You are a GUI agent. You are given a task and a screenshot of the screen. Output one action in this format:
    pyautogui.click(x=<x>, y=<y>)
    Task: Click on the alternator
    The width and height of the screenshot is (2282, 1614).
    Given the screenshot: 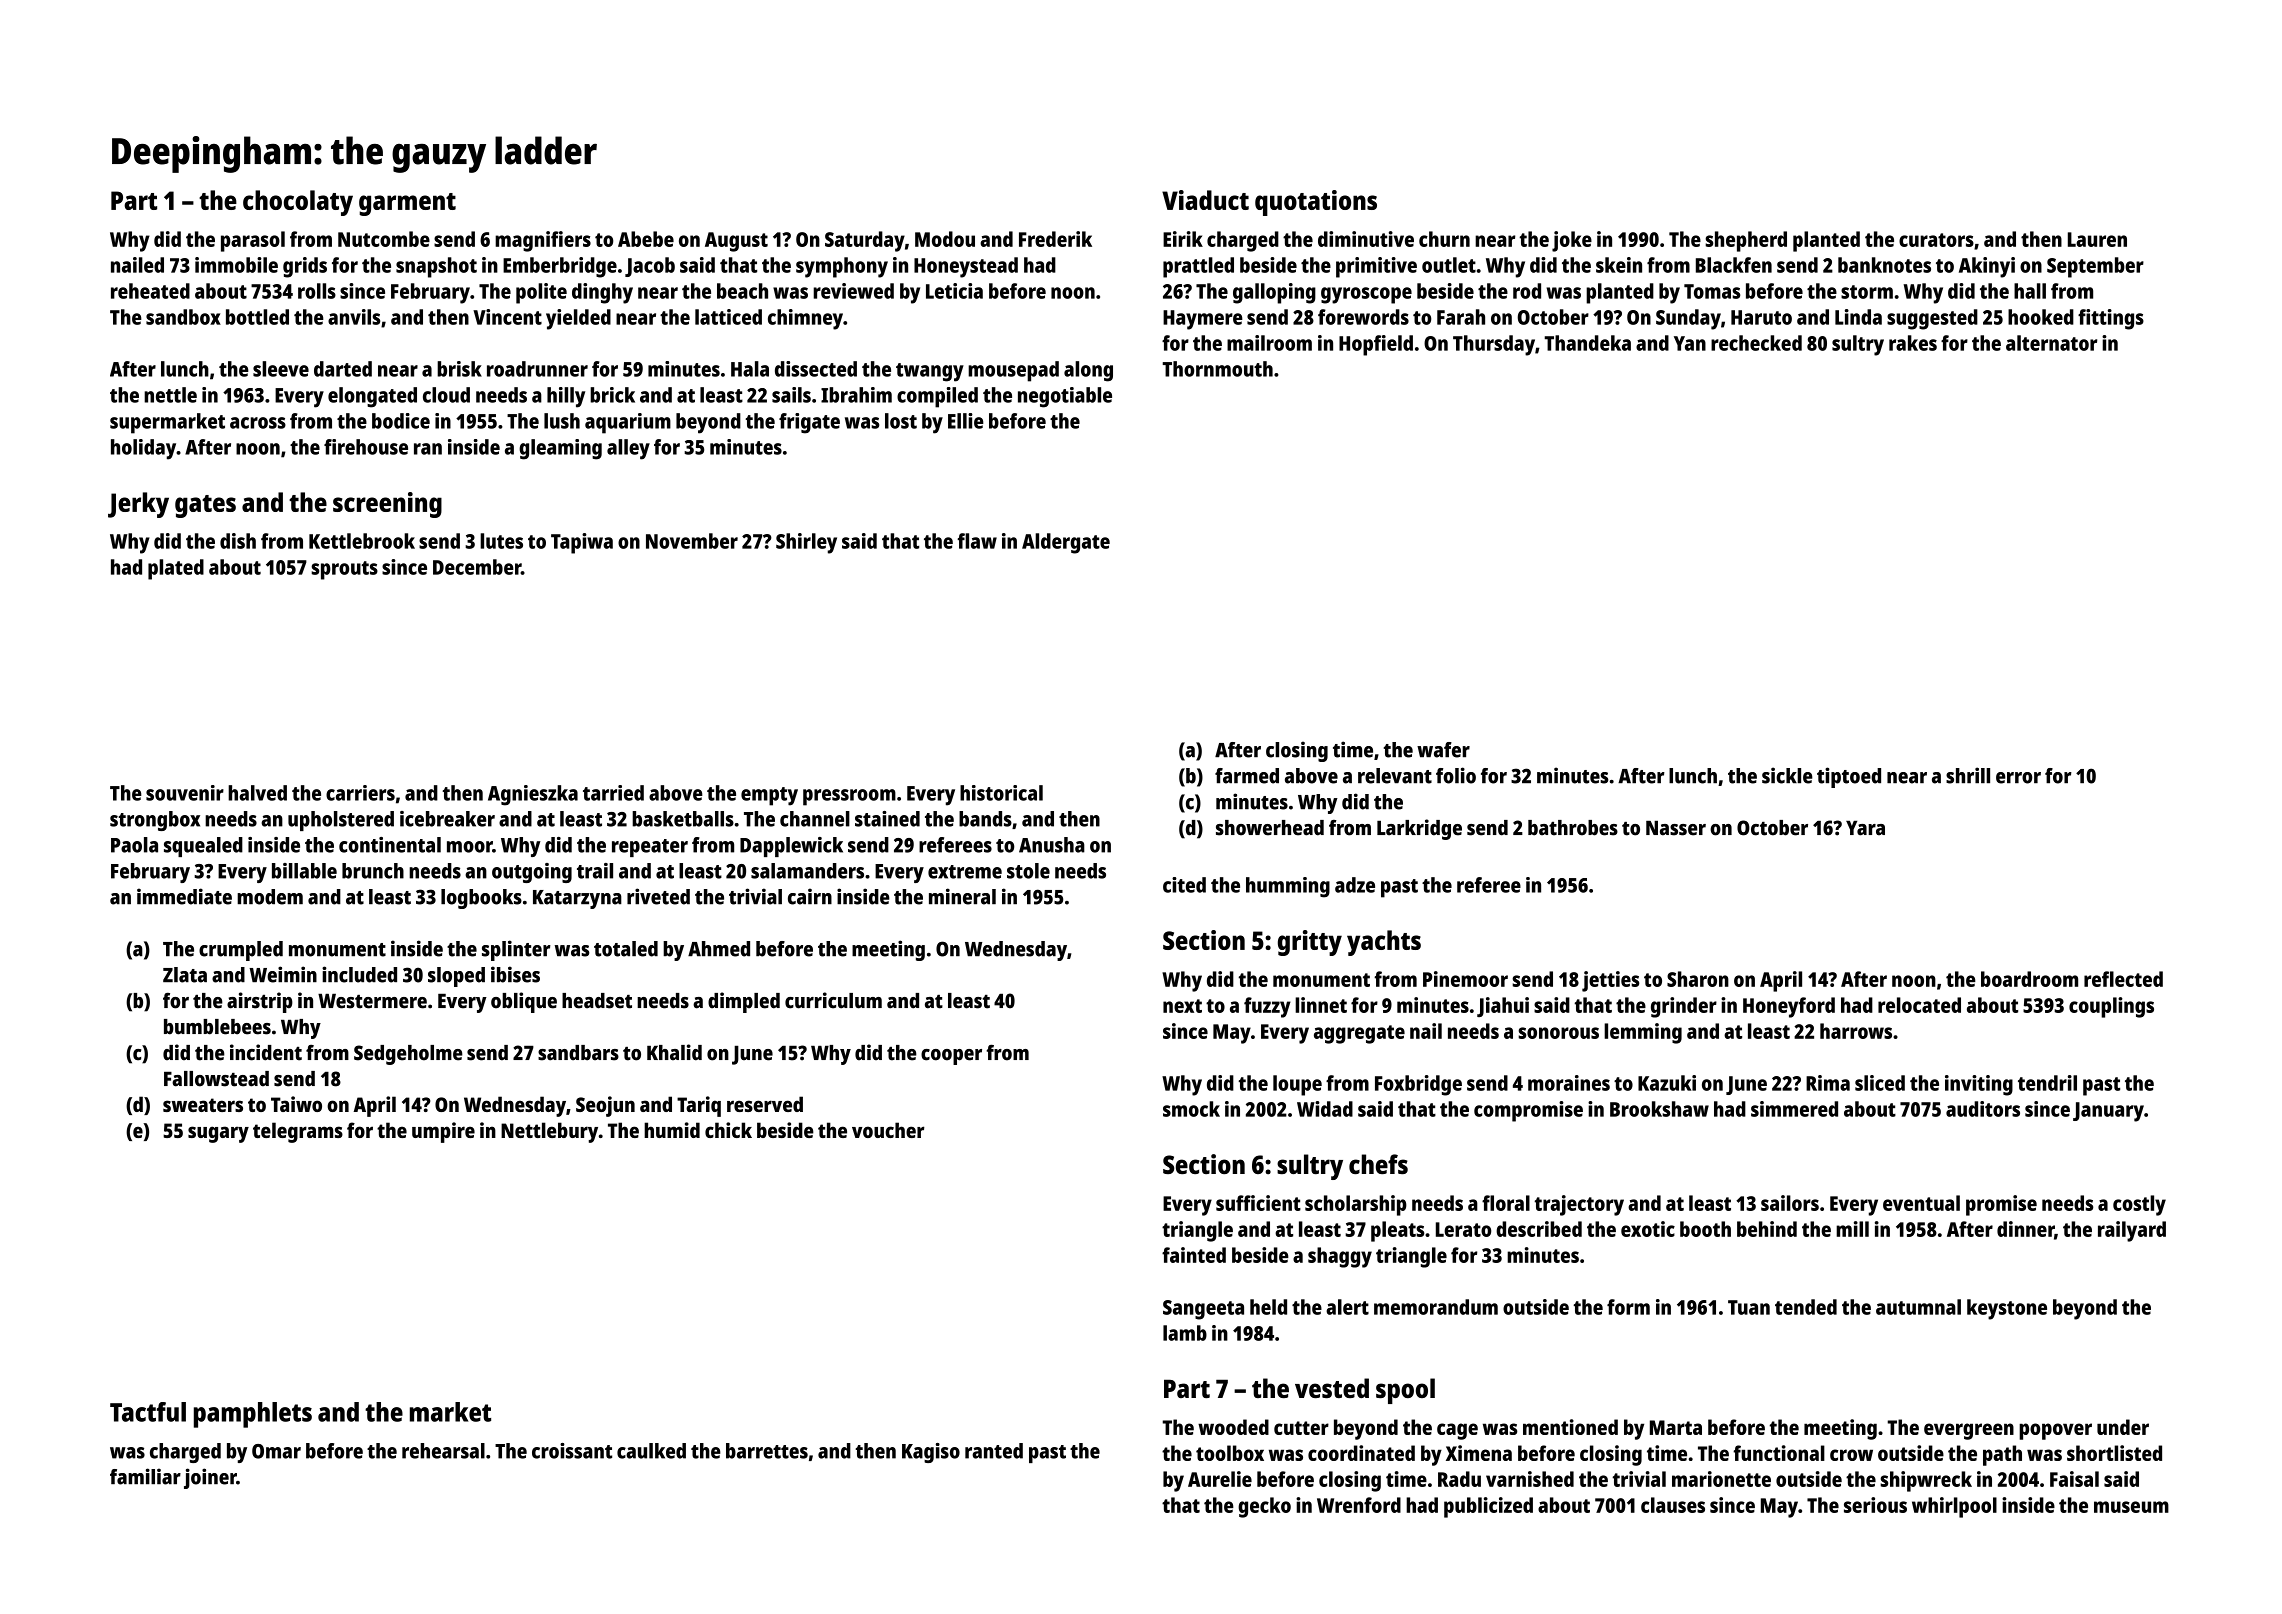 What is the action you would take?
    pyautogui.click(x=2051, y=343)
